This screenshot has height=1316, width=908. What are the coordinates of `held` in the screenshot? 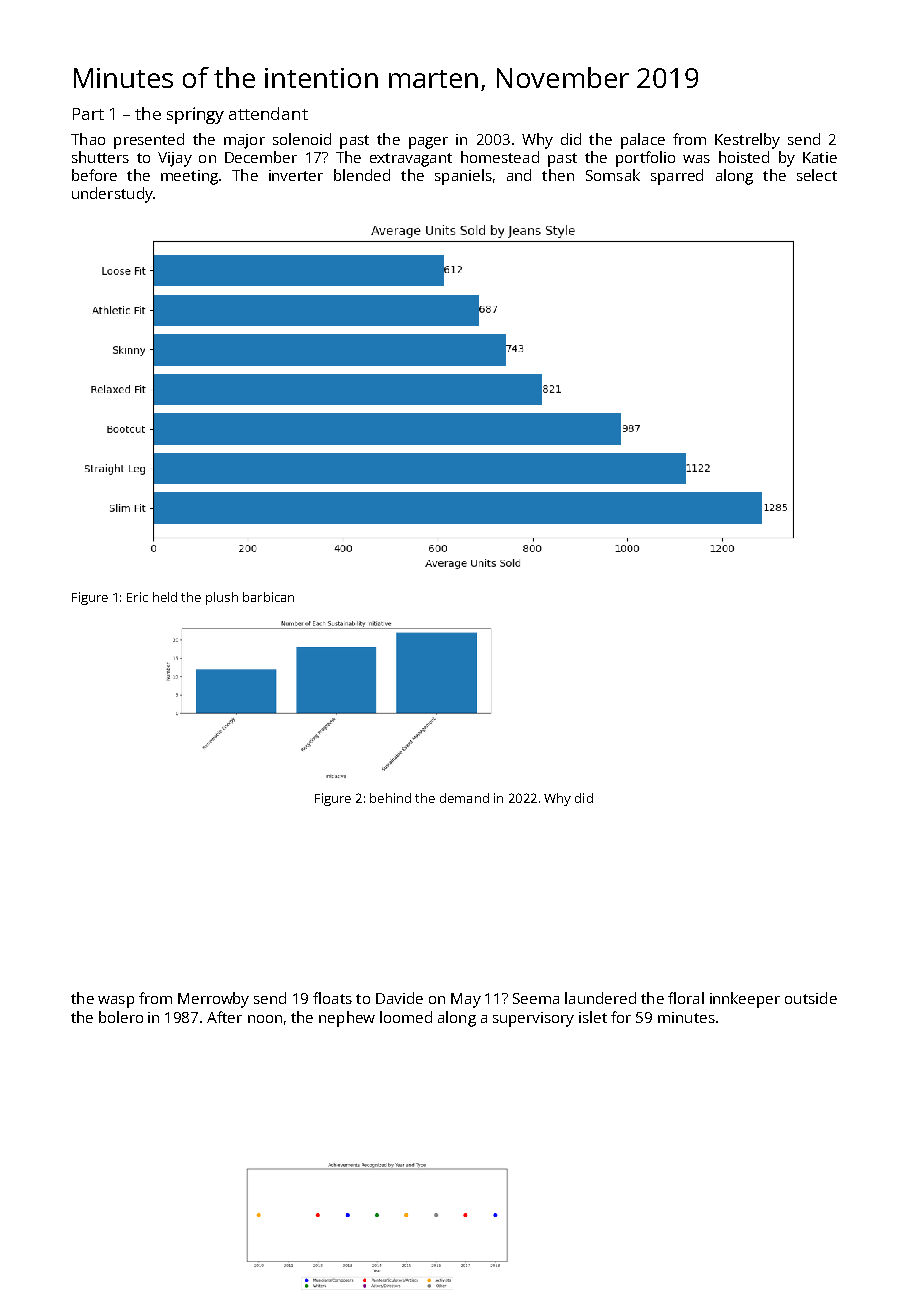 It's located at (165, 597).
